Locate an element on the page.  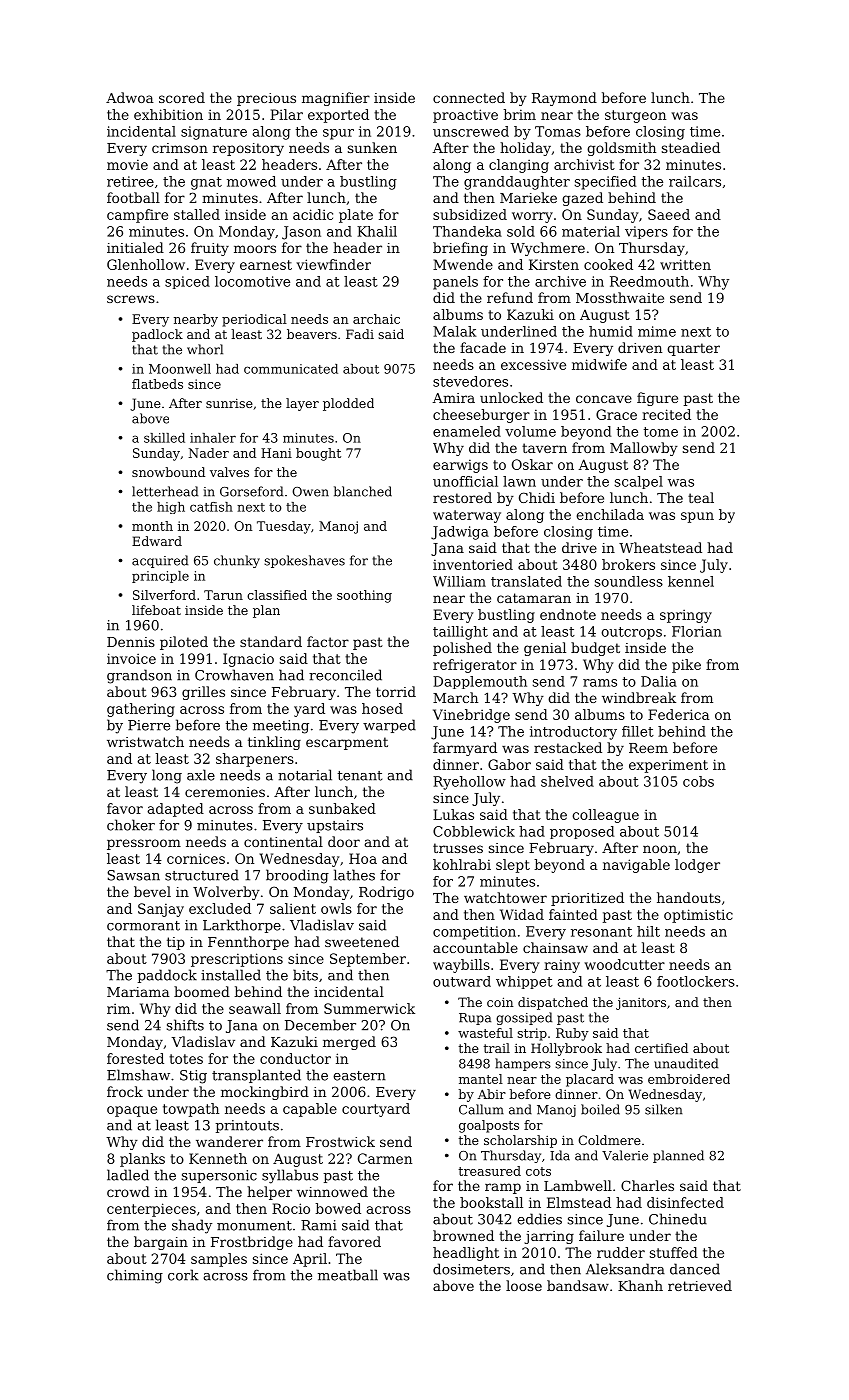
plate is located at coordinates (356, 216).
